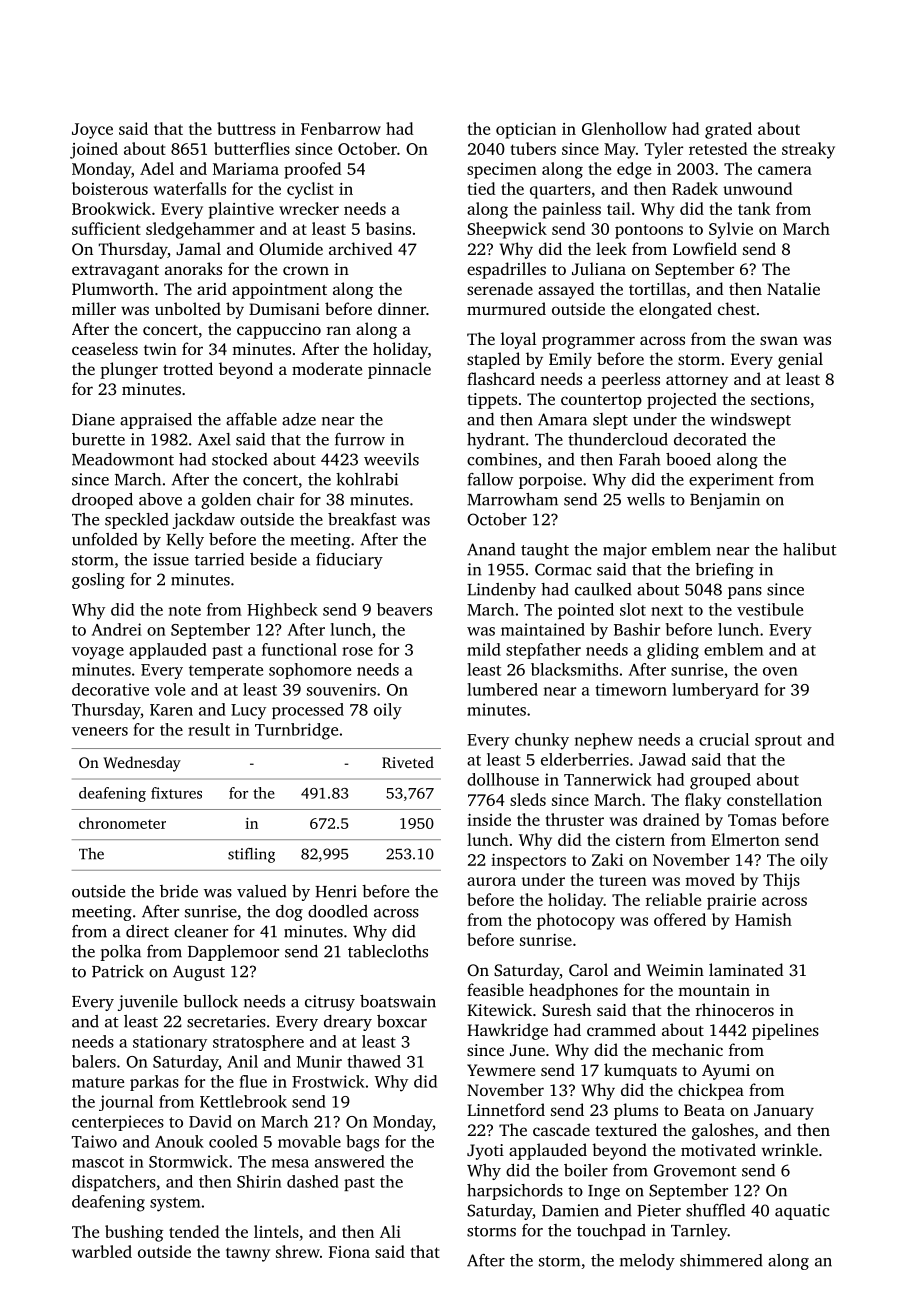 The image size is (908, 1316). I want to click on tied, so click(482, 188).
